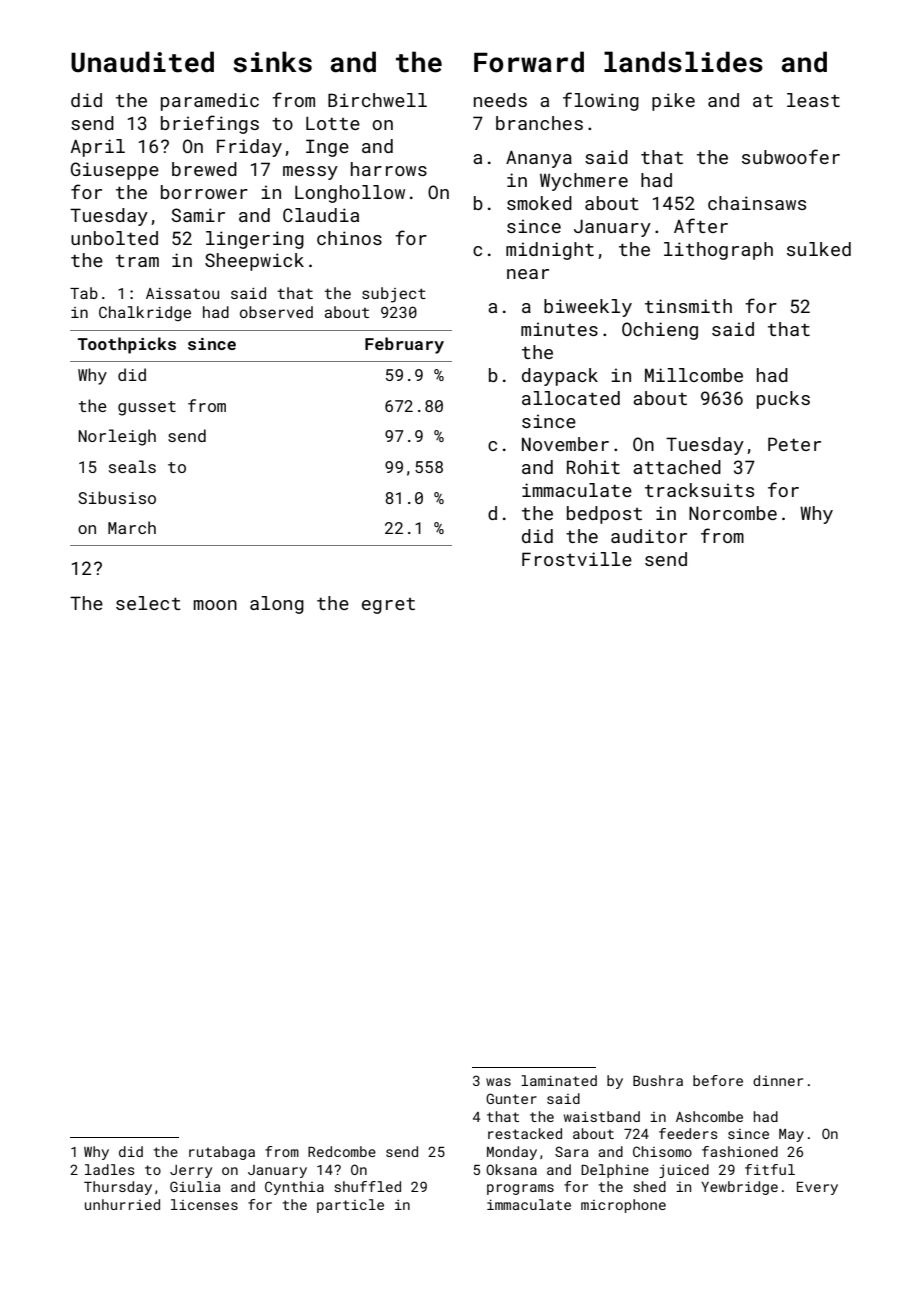 This screenshot has height=1308, width=924. I want to click on Frostville, so click(577, 559).
